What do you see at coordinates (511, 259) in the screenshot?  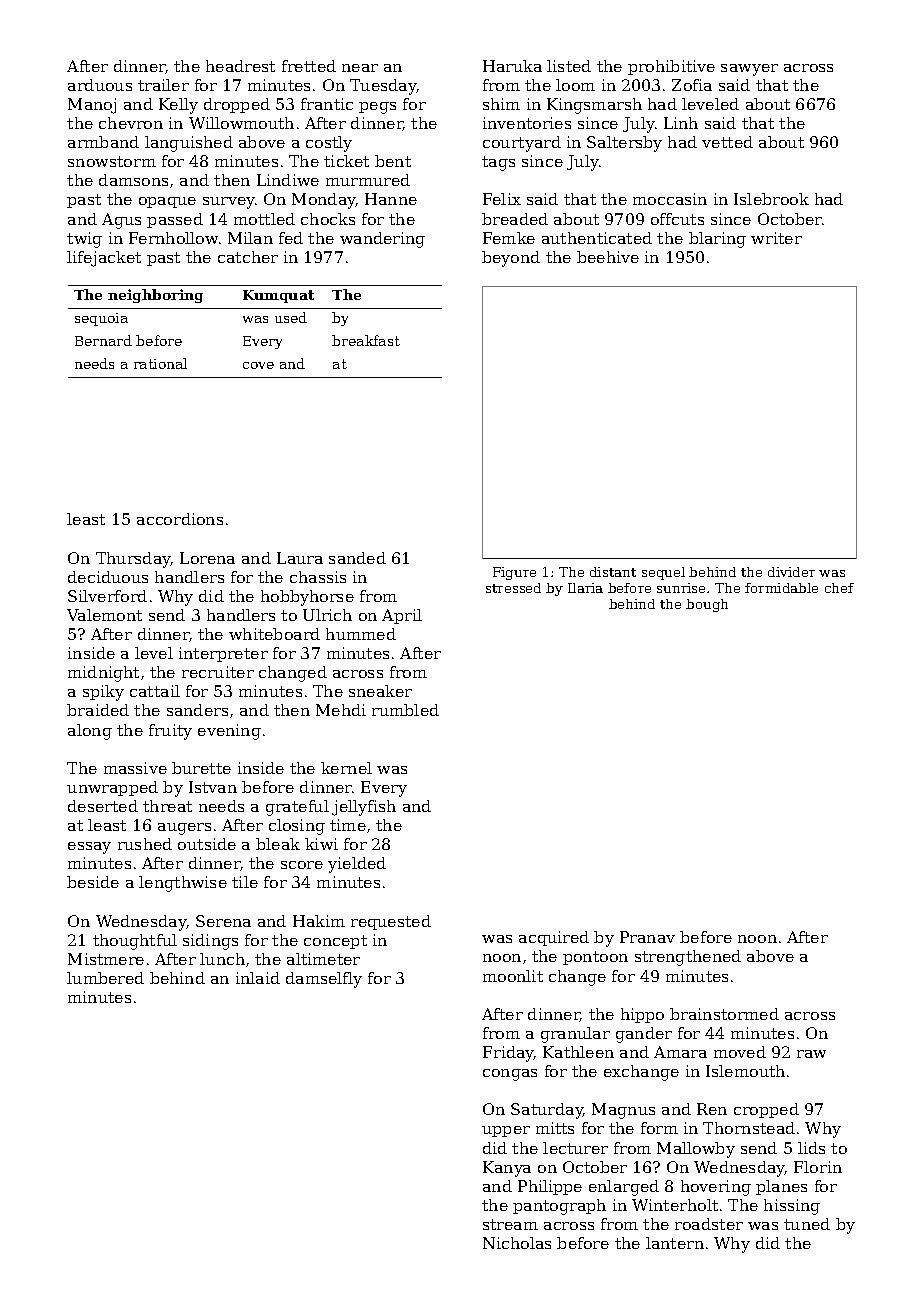 I see `beyond` at bounding box center [511, 259].
